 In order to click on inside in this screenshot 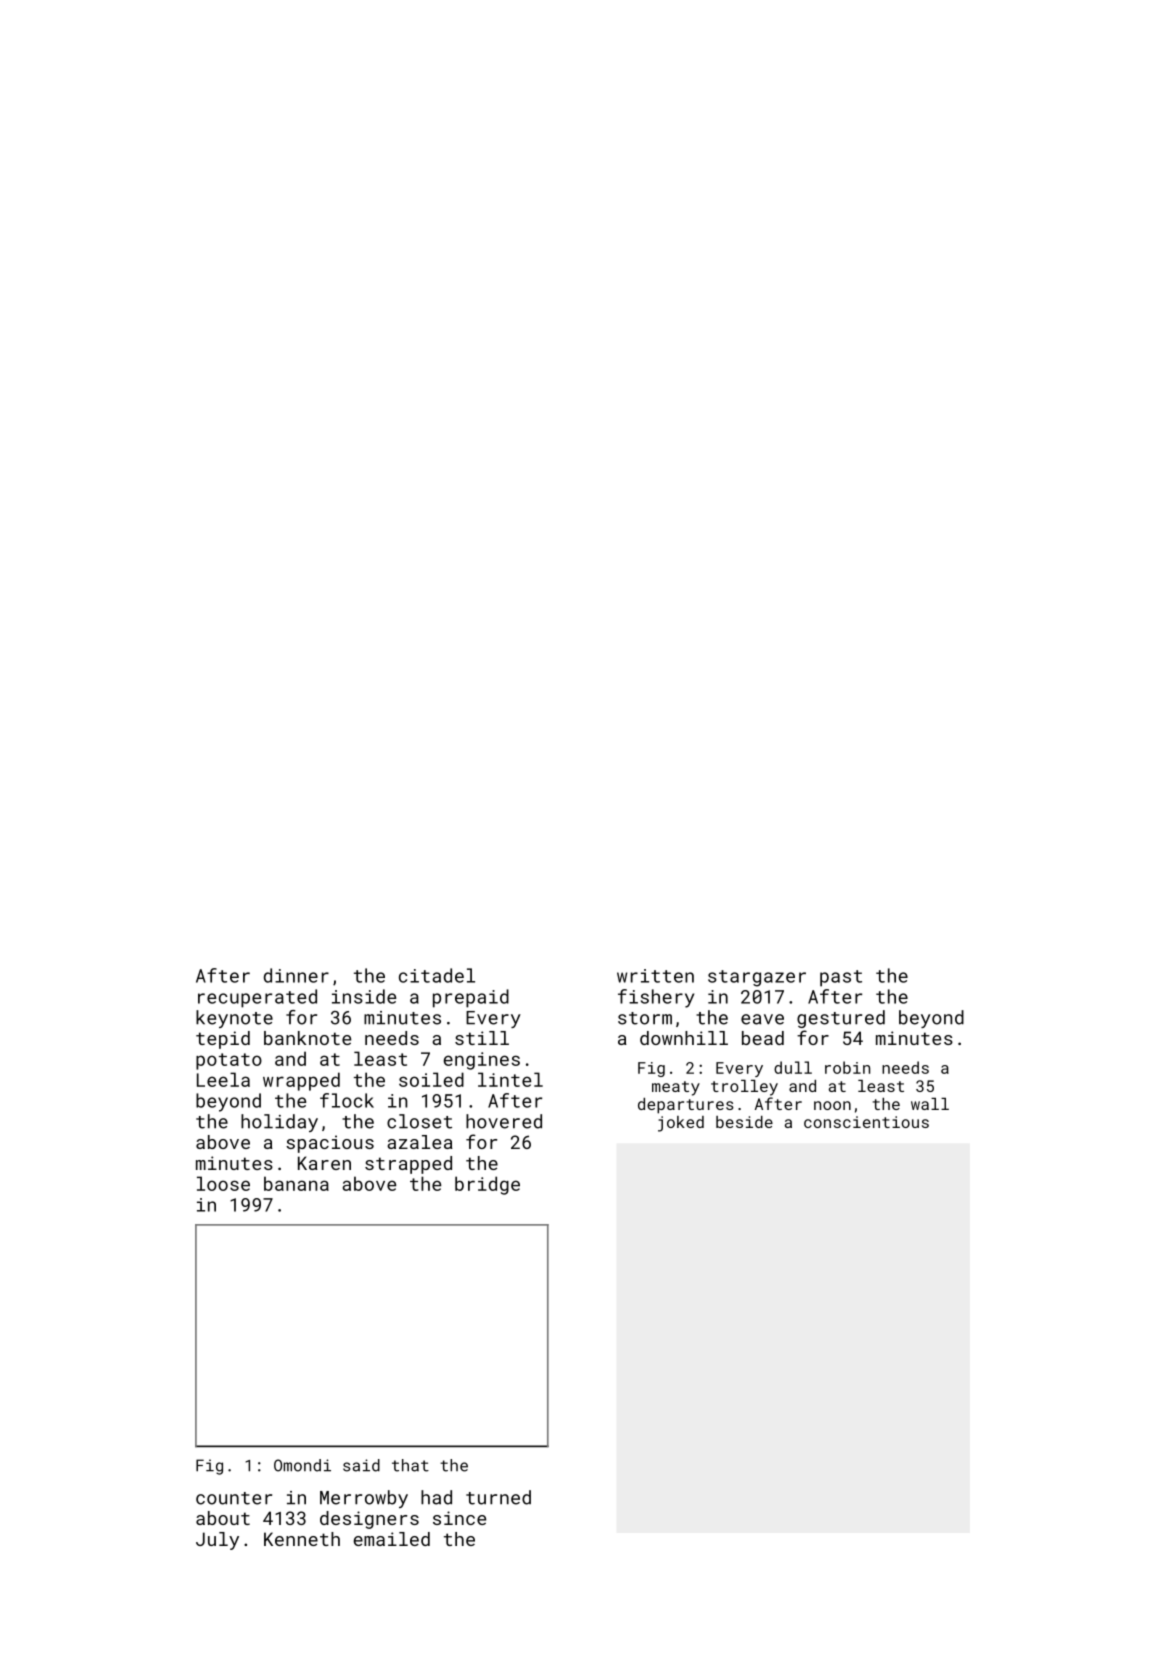, I will do `click(364, 996)`.
